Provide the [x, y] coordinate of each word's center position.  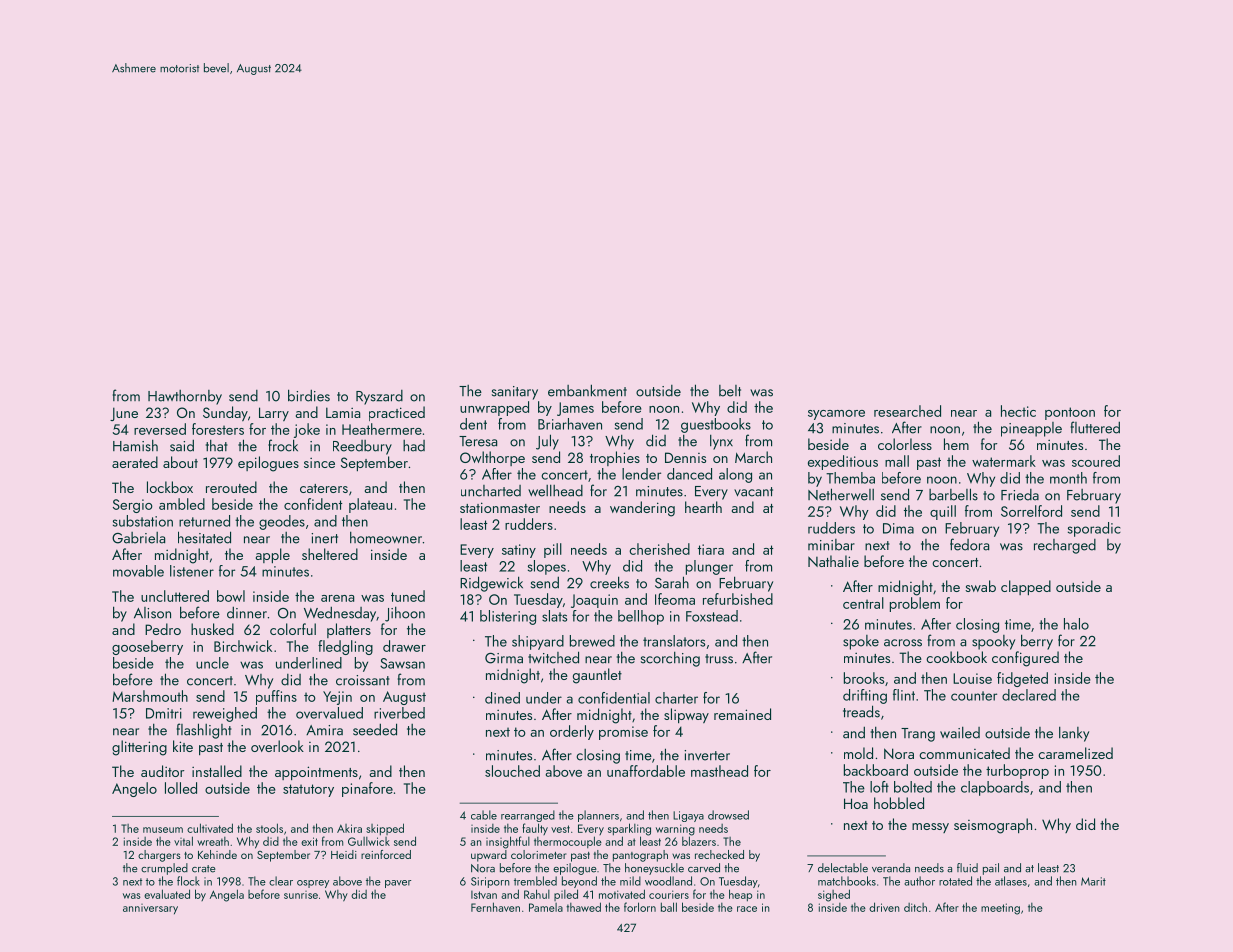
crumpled [164, 869]
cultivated [210, 828]
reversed [160, 429]
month [1068, 478]
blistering [508, 617]
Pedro [163, 629]
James [575, 409]
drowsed [728, 815]
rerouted [231, 487]
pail [991, 869]
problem [915, 604]
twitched [553, 657]
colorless [905, 444]
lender [641, 474]
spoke [861, 642]
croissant [363, 680]
